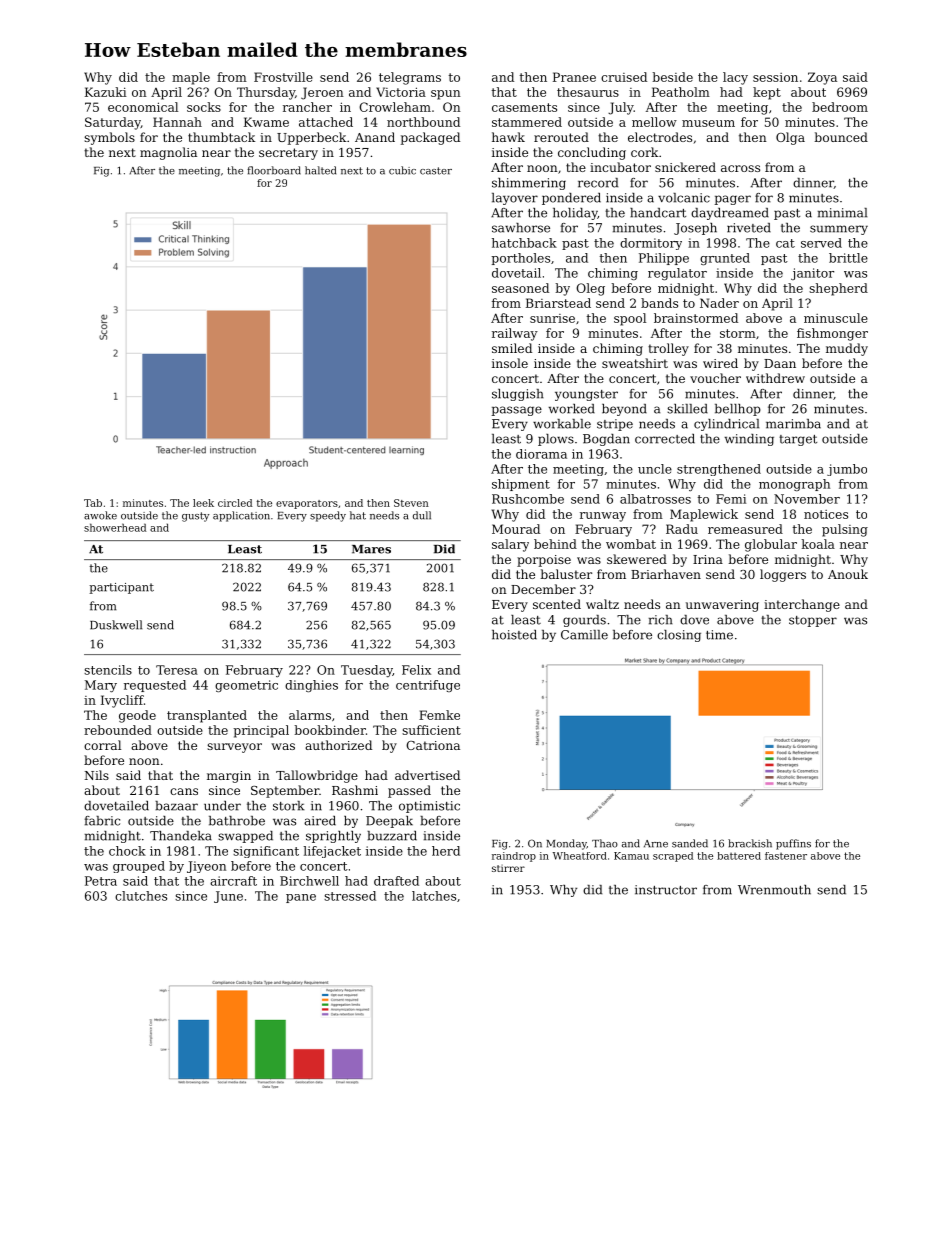  I want to click on leek, so click(203, 503).
